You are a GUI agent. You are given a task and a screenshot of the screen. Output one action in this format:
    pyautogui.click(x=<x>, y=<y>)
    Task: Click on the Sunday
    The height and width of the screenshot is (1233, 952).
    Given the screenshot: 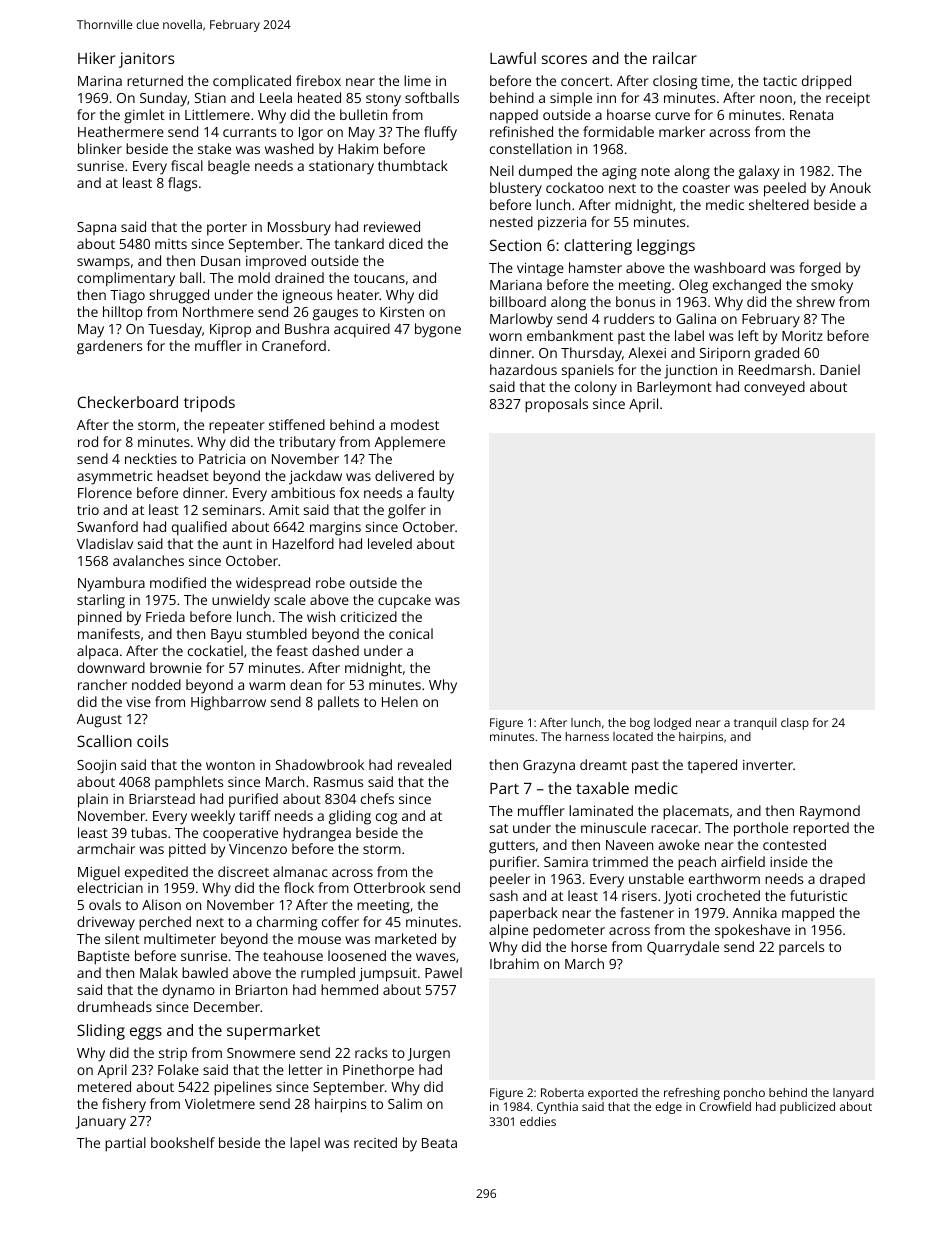 What is the action you would take?
    pyautogui.click(x=163, y=99)
